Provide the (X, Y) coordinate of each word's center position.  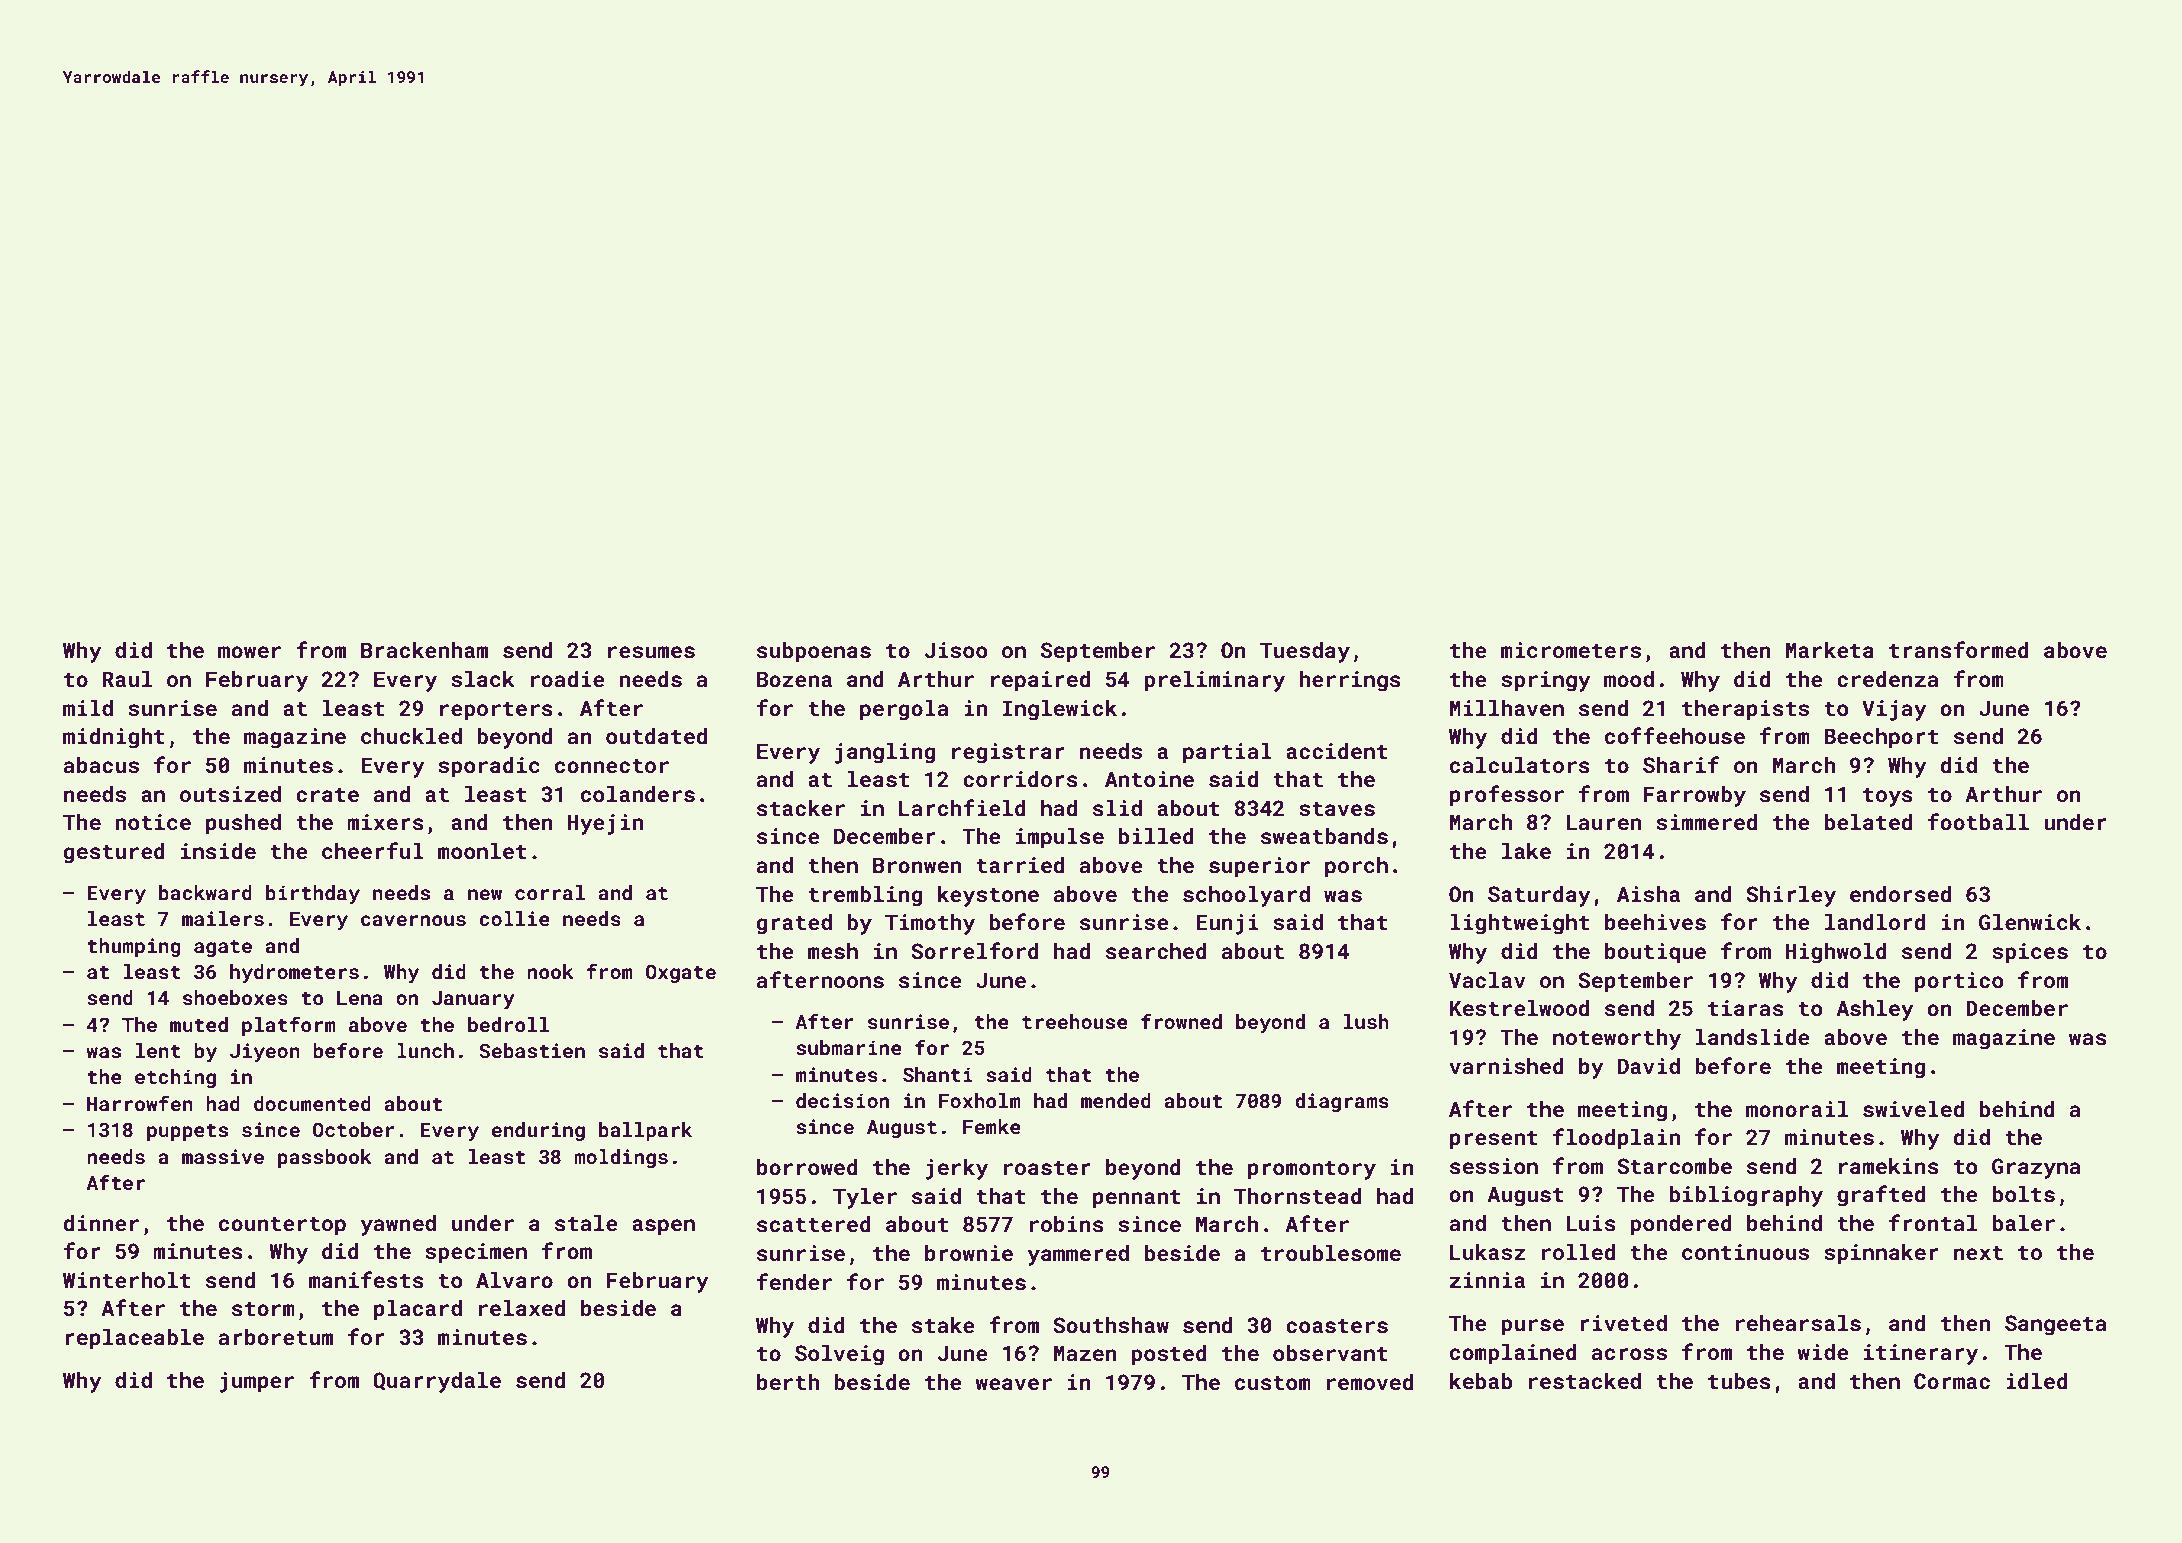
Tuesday (1305, 652)
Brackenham (424, 650)
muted (199, 1024)
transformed (1959, 649)
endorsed (1900, 894)
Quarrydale (437, 1382)
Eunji (1227, 924)
